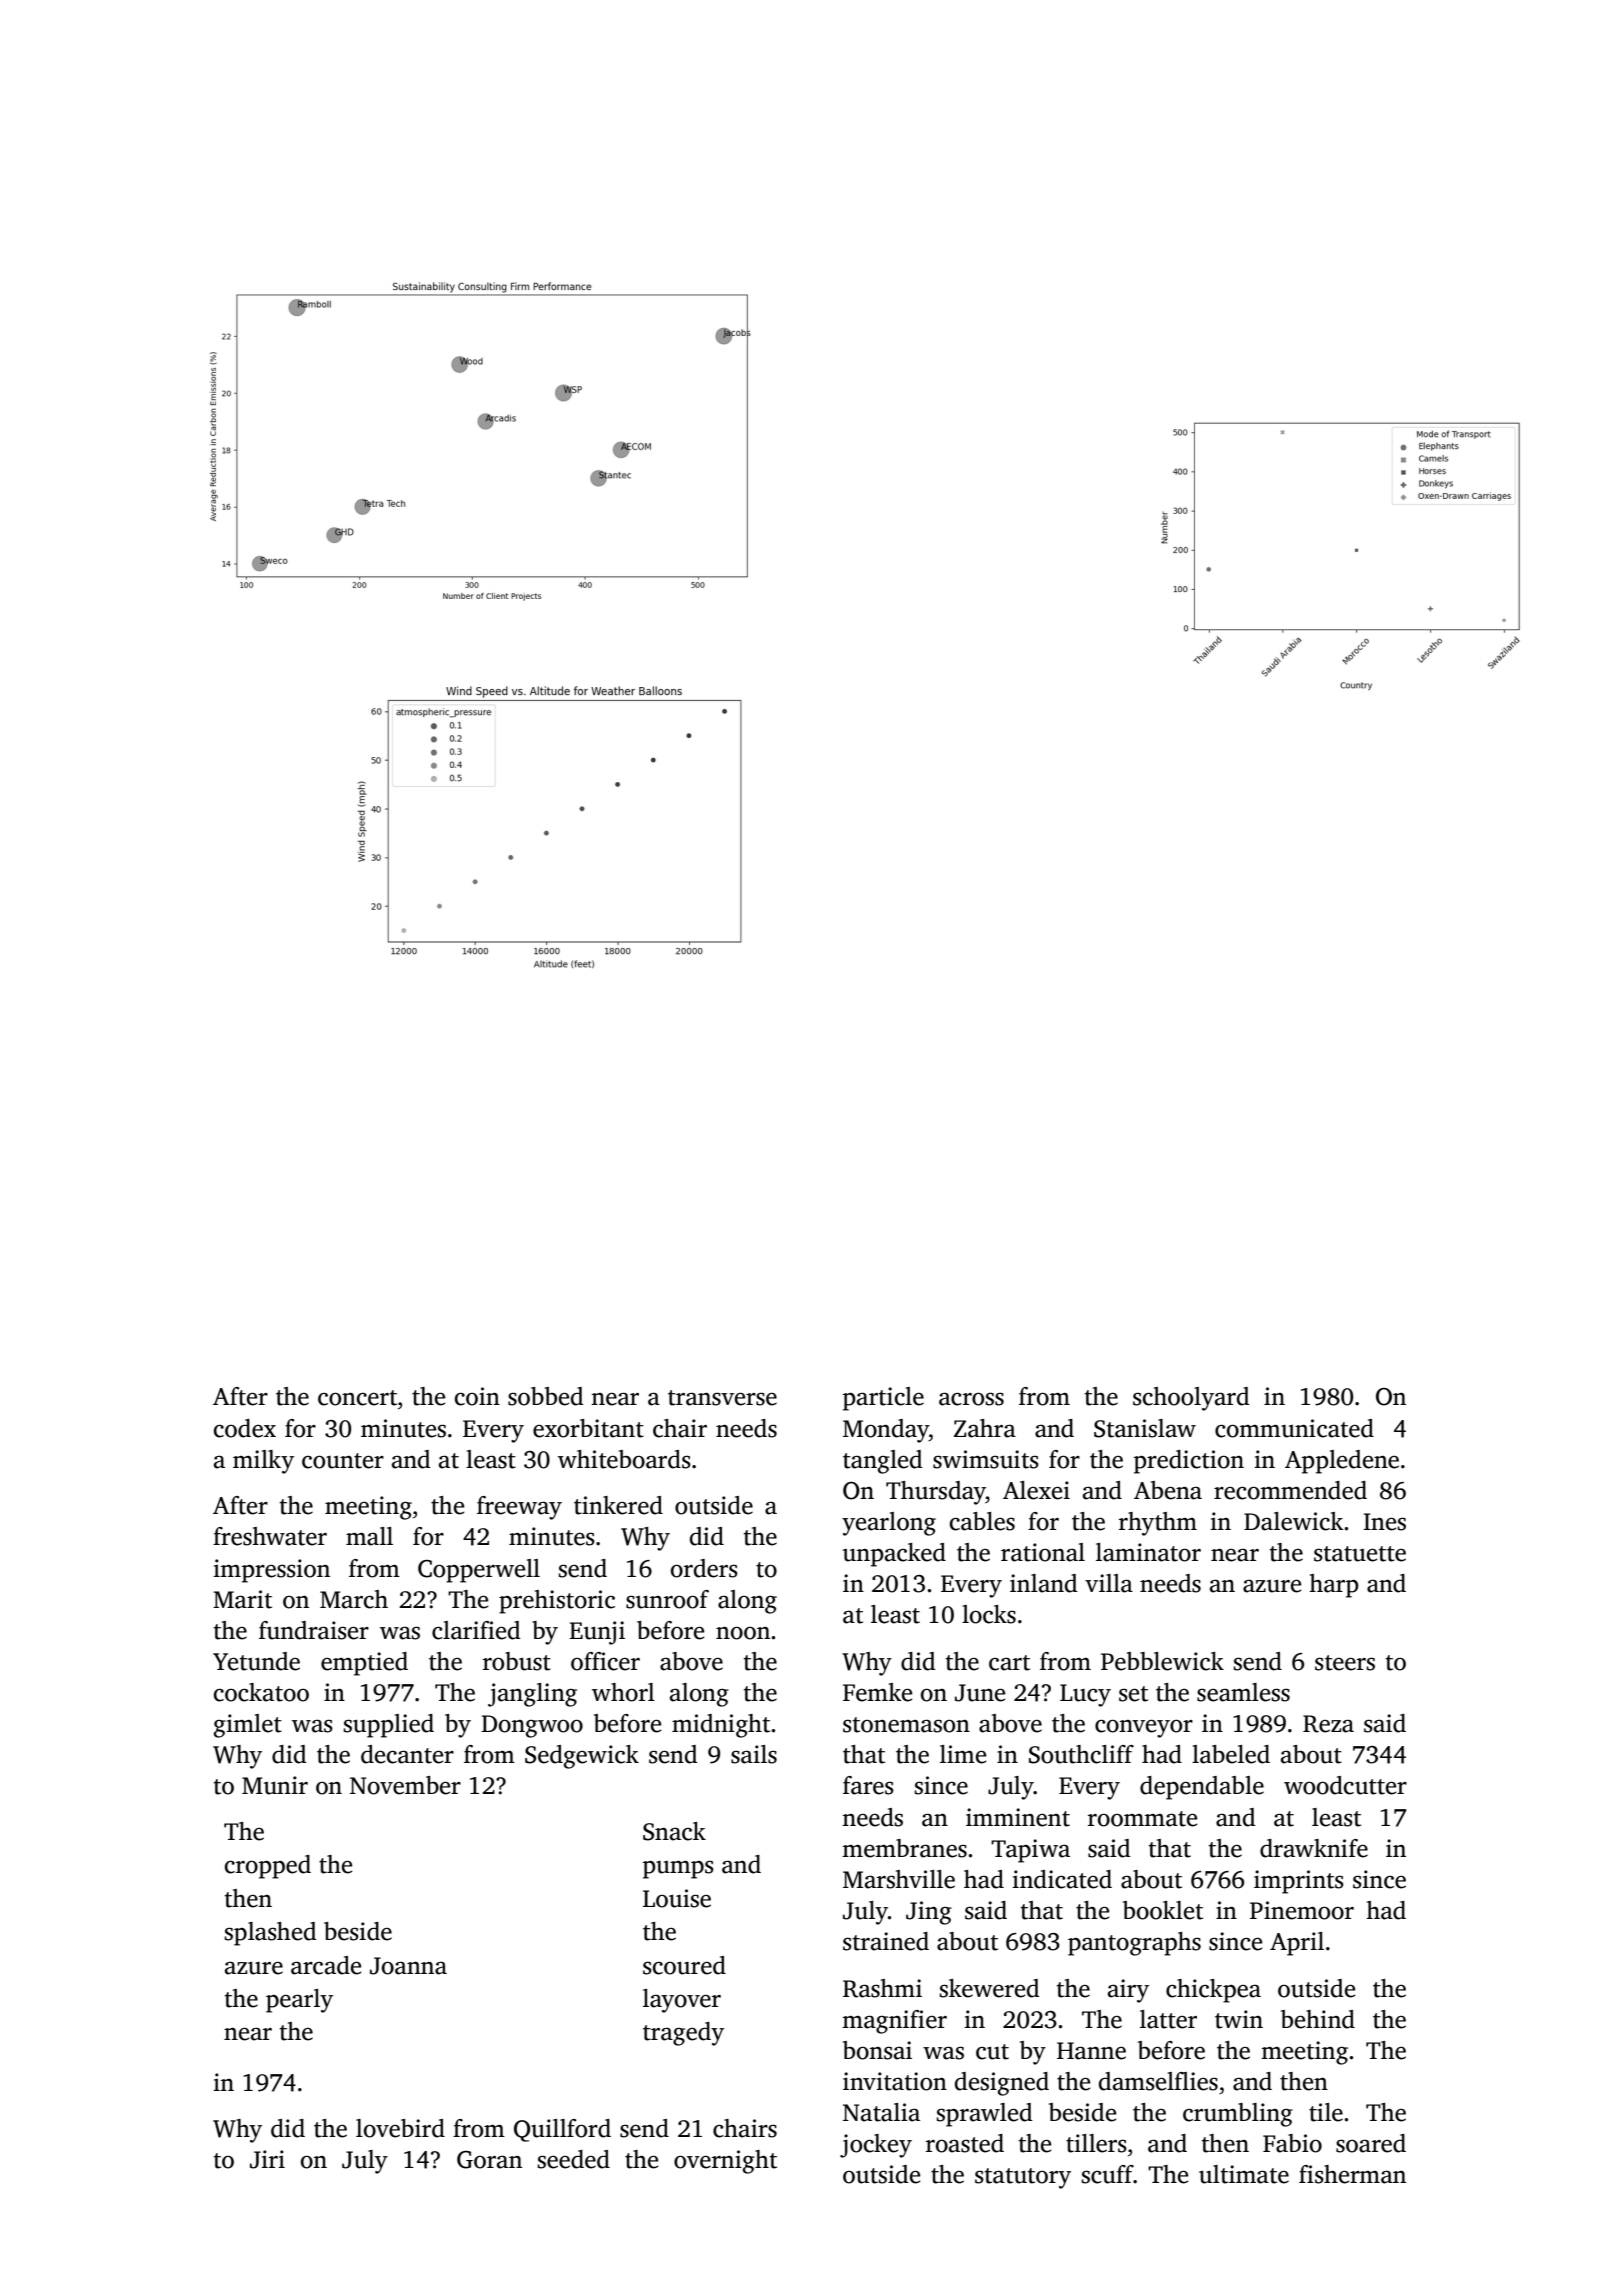 Image resolution: width=1620 pixels, height=2292 pixels. What do you see at coordinates (489, 2160) in the image?
I see `Goran` at bounding box center [489, 2160].
